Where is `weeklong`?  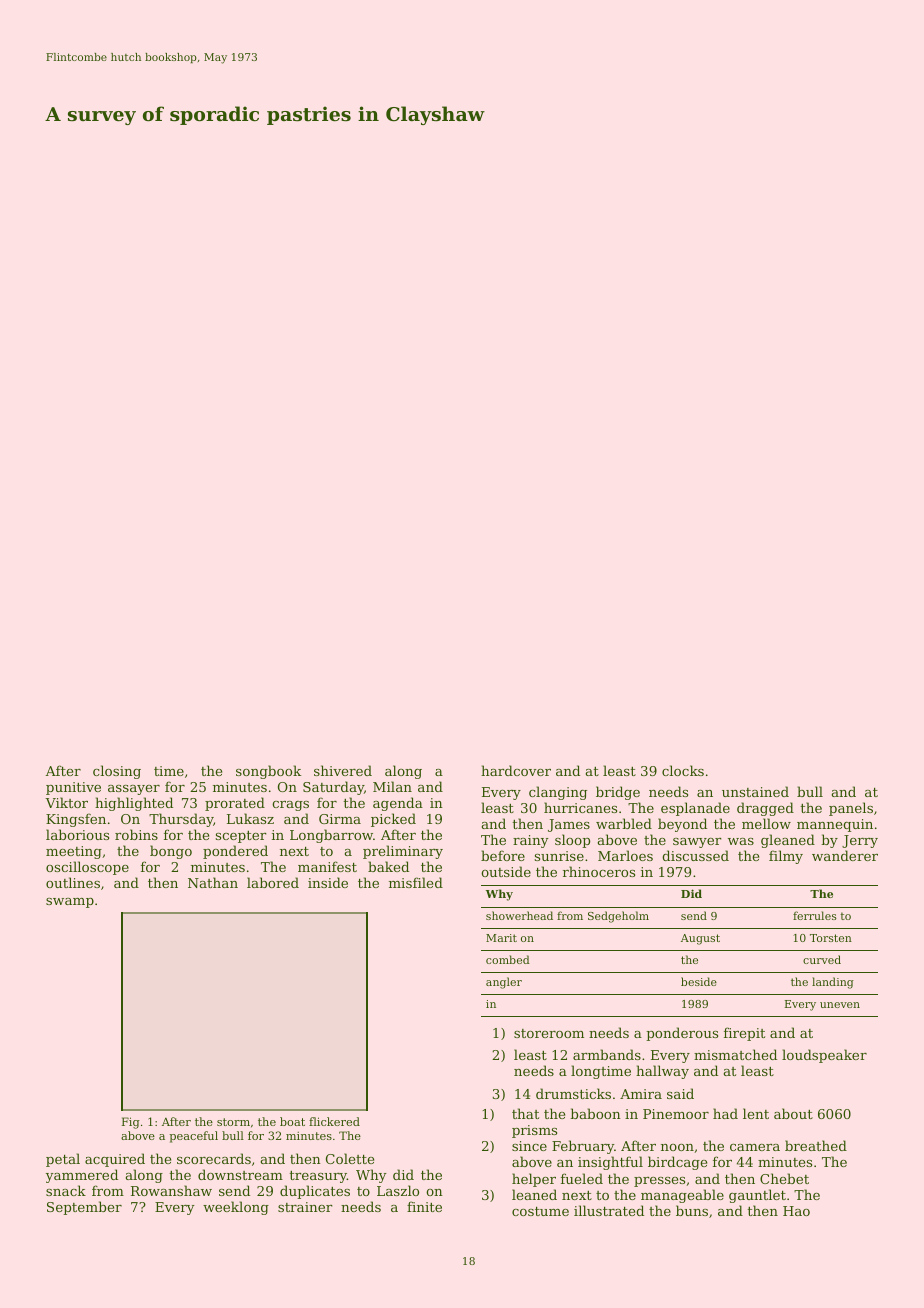
weeklong is located at coordinates (236, 1208).
